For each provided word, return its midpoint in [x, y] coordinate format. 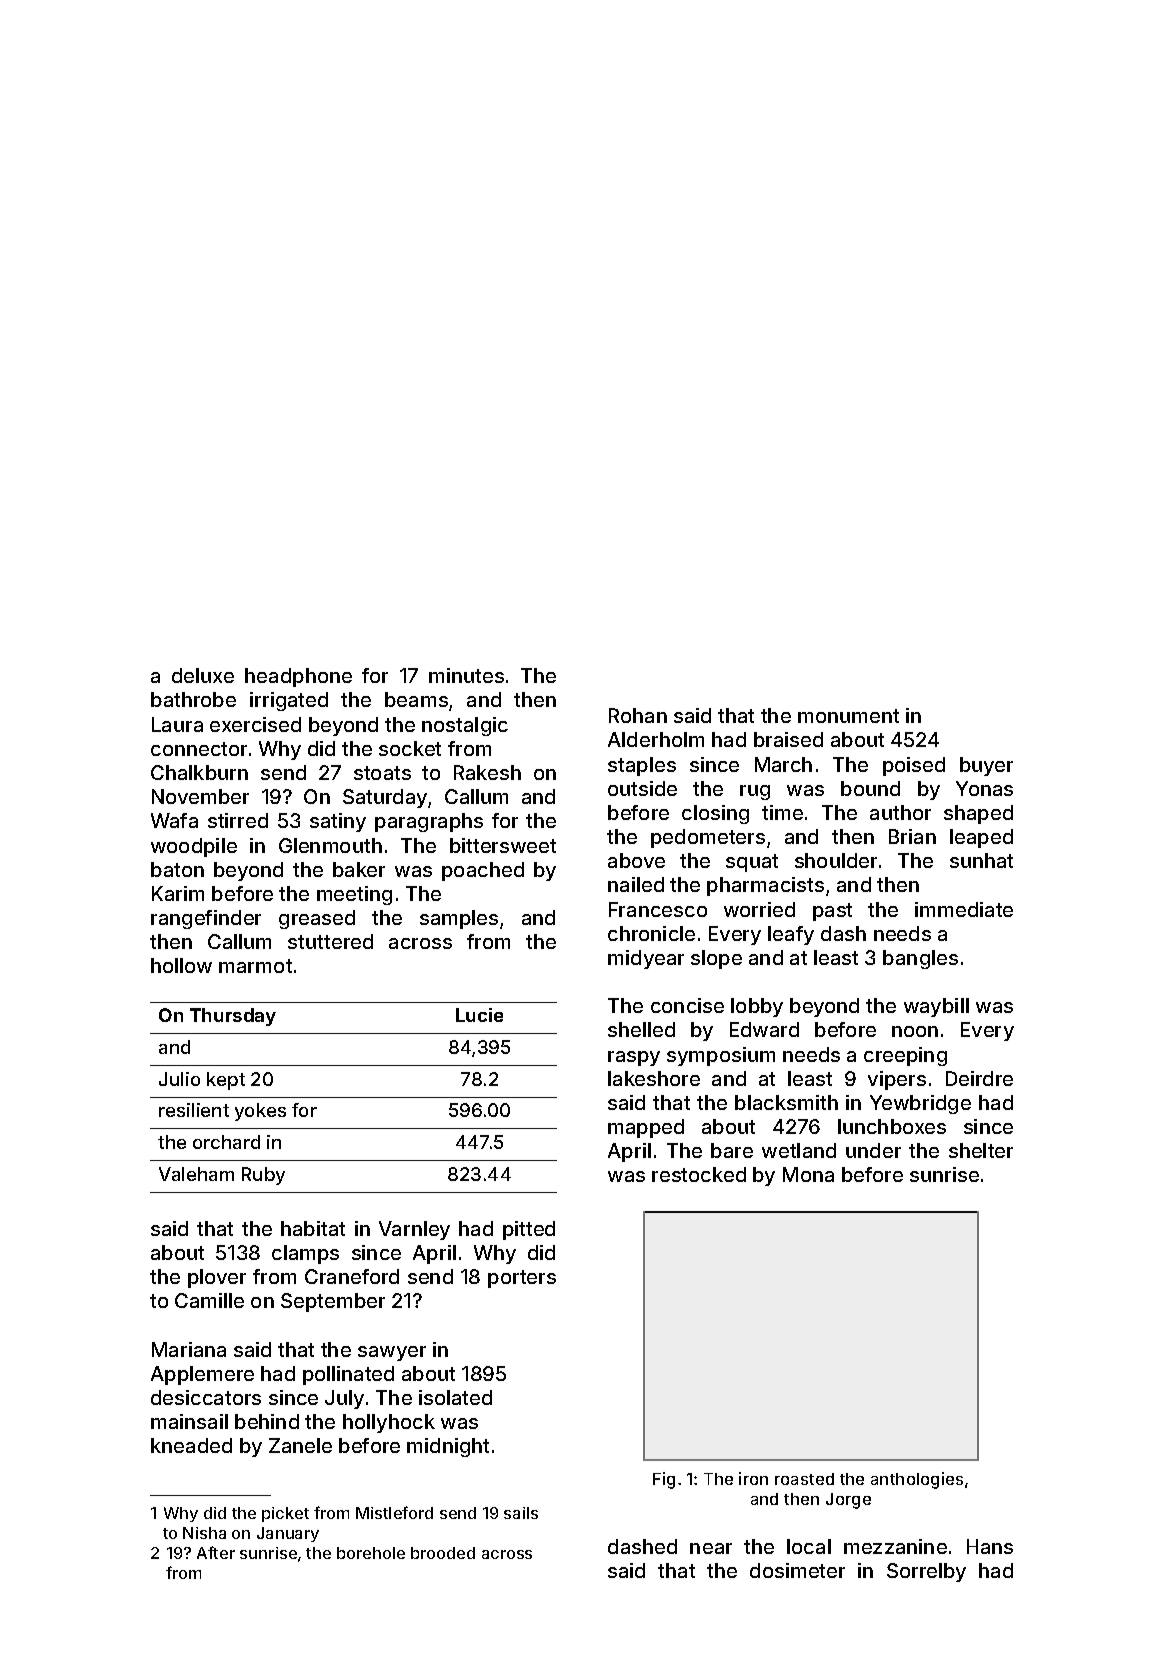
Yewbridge [920, 1104]
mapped [646, 1128]
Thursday [233, 1017]
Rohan [638, 715]
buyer [986, 766]
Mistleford [394, 1512]
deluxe [203, 675]
